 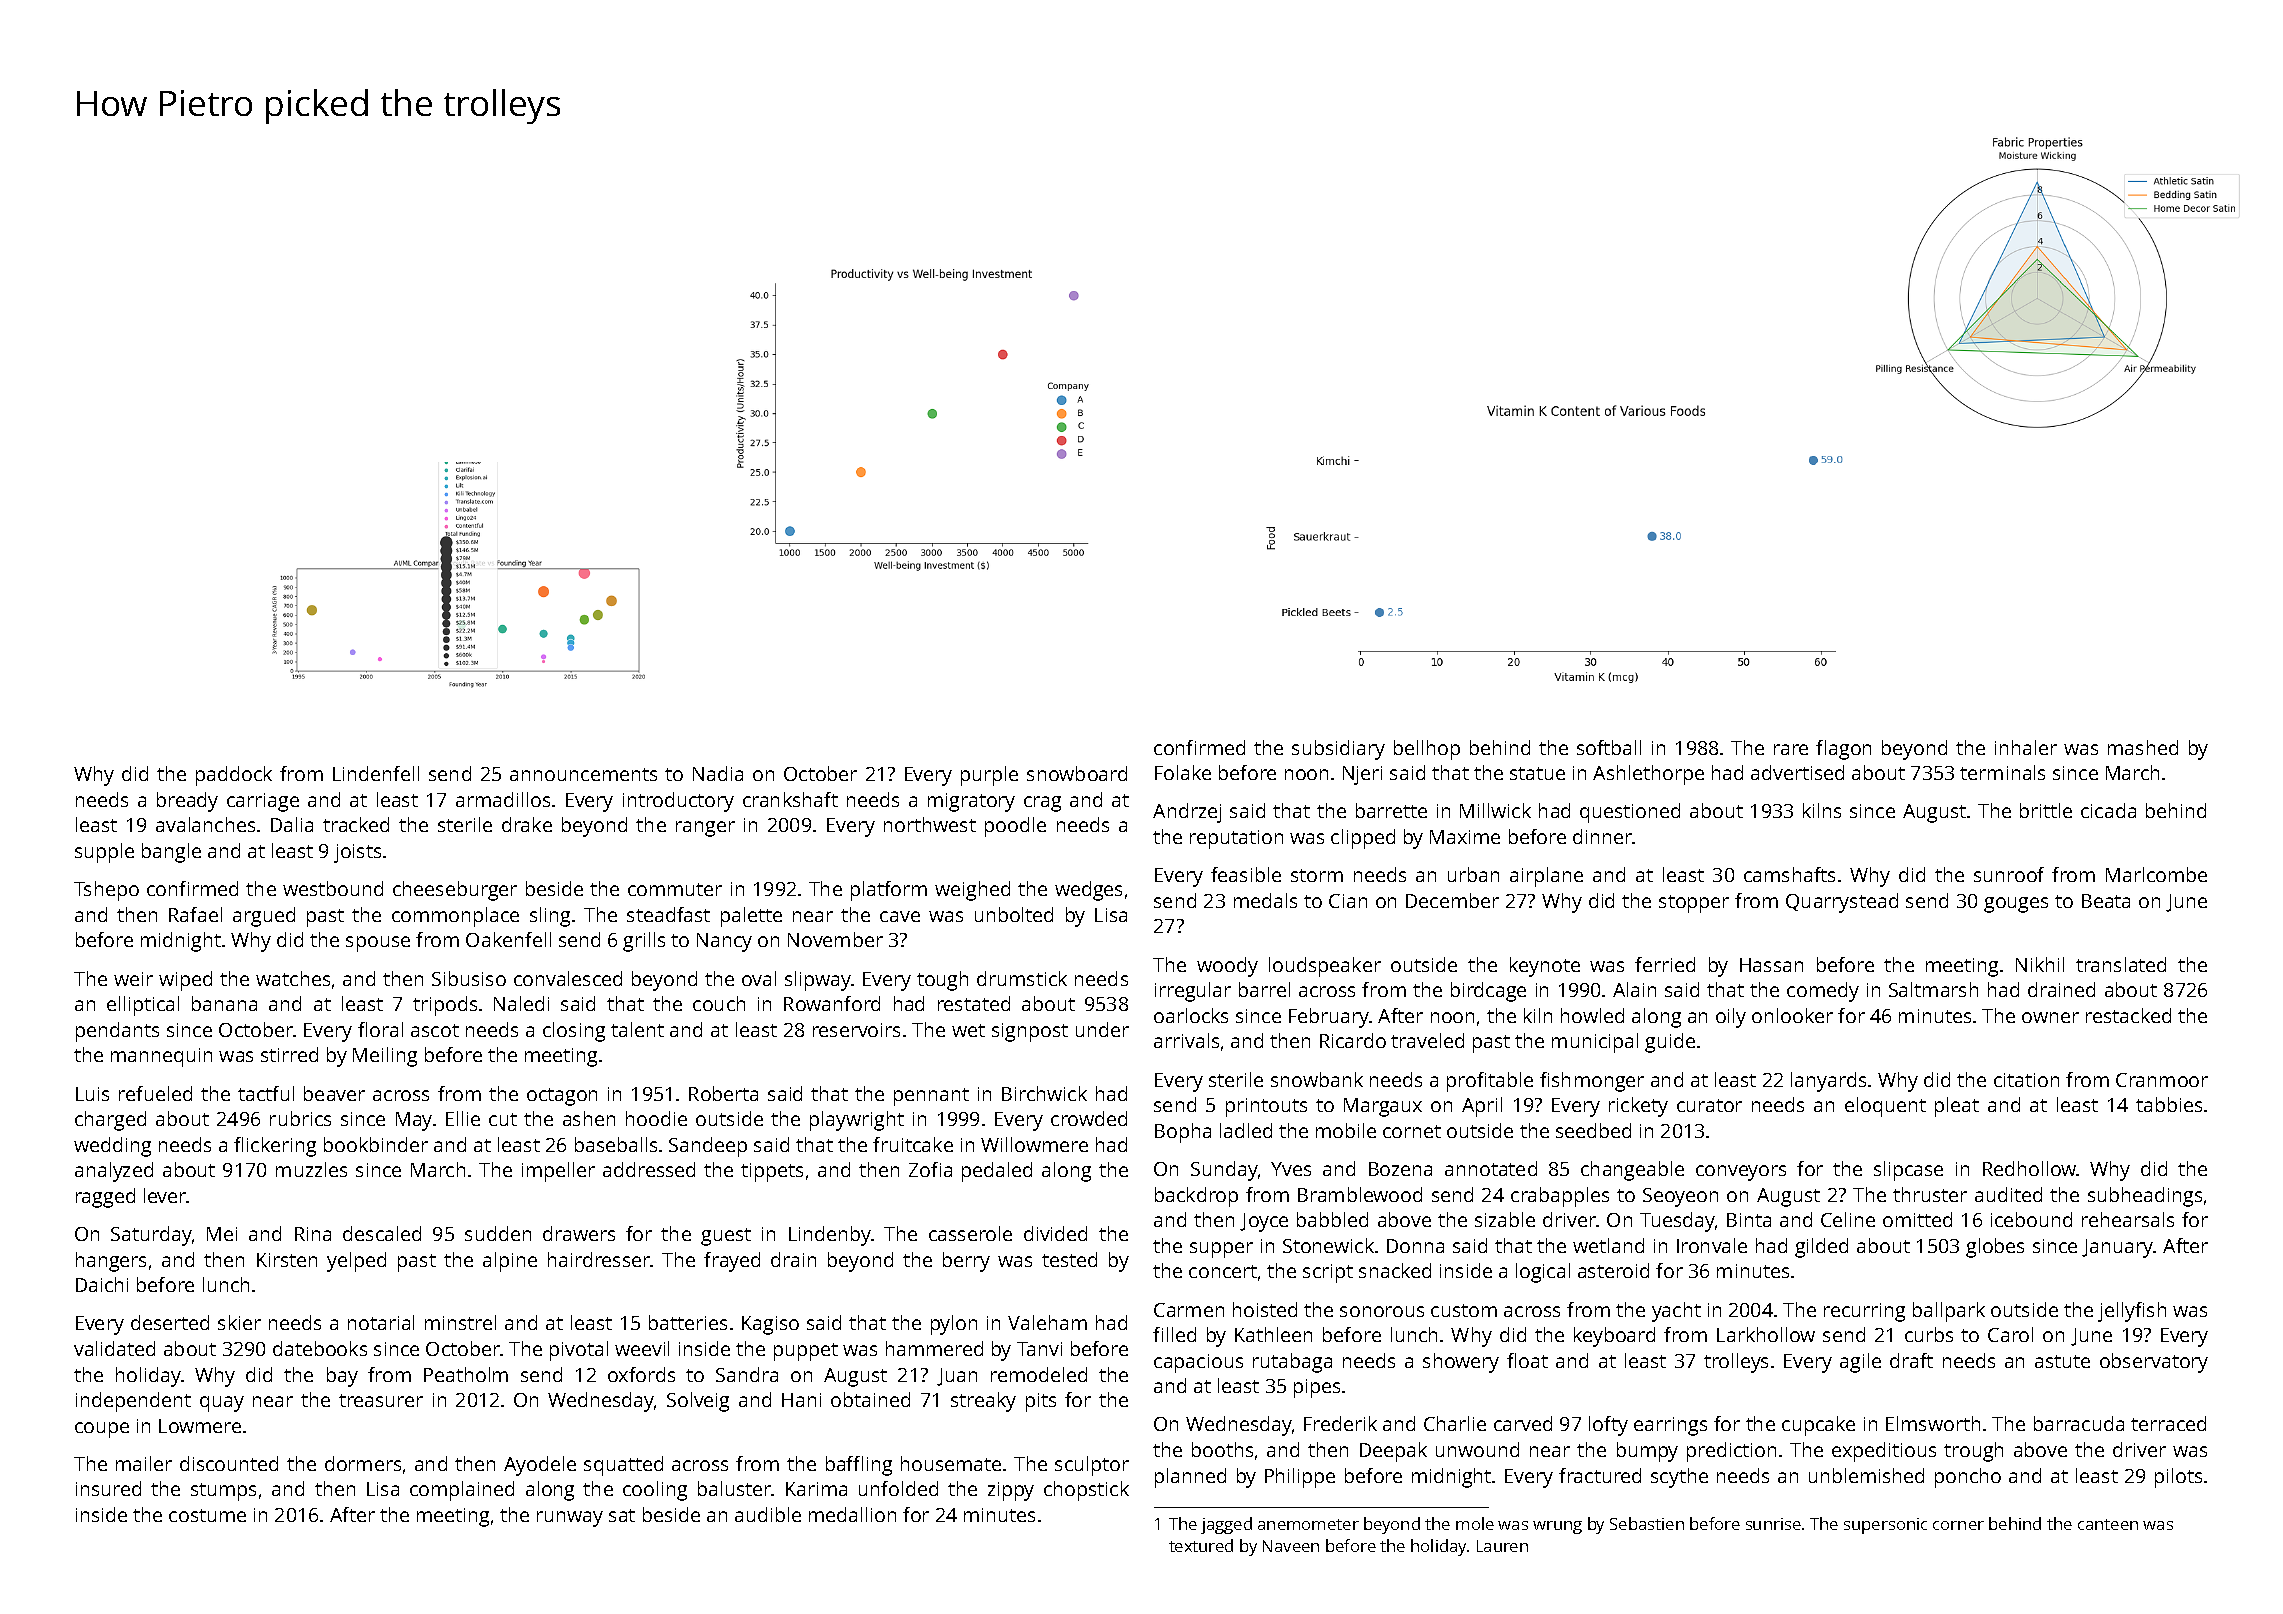 What do you see at coordinates (165, 1195) in the page?
I see `lever` at bounding box center [165, 1195].
